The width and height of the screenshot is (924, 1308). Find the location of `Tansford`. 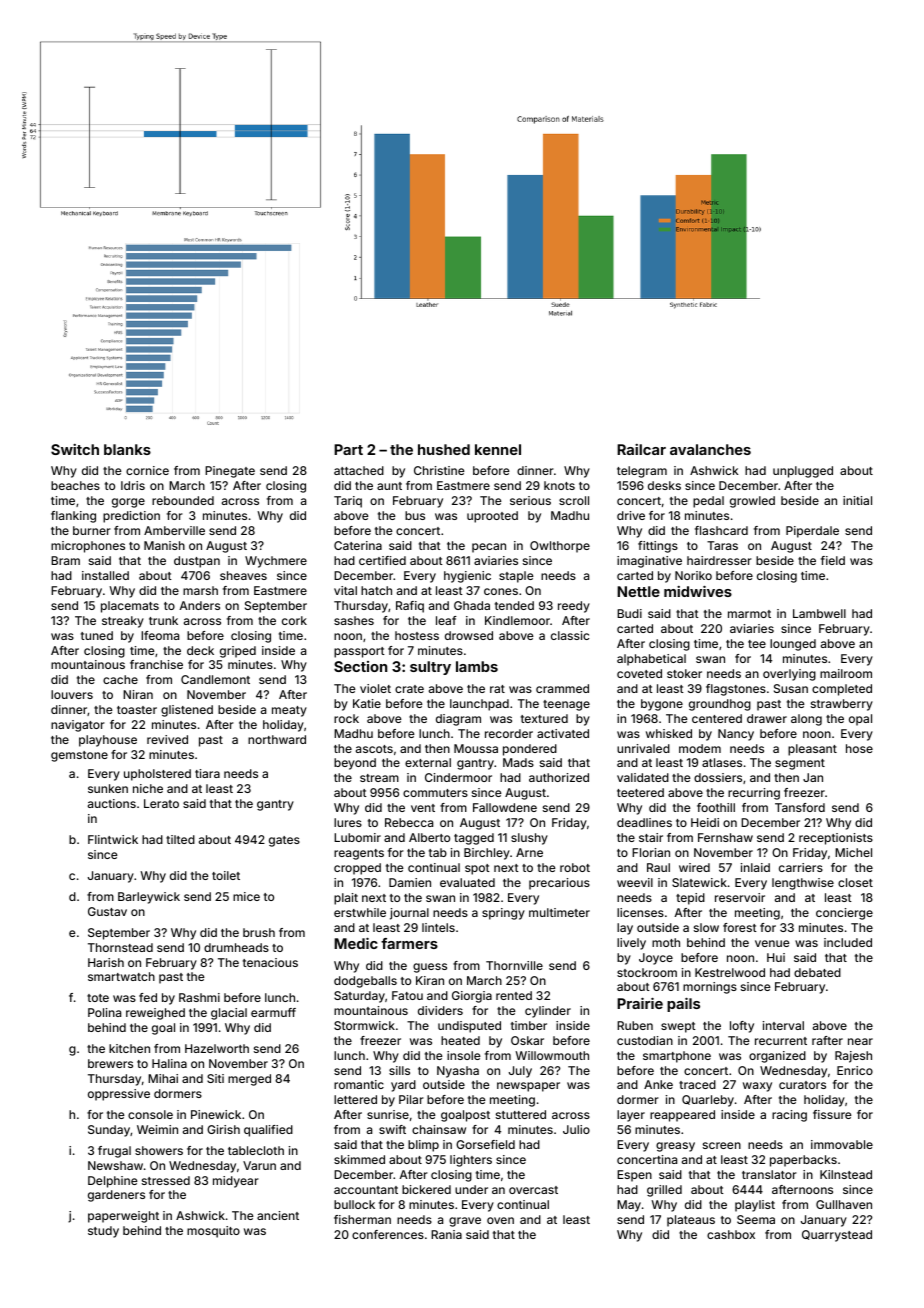

Tansford is located at coordinates (800, 807).
